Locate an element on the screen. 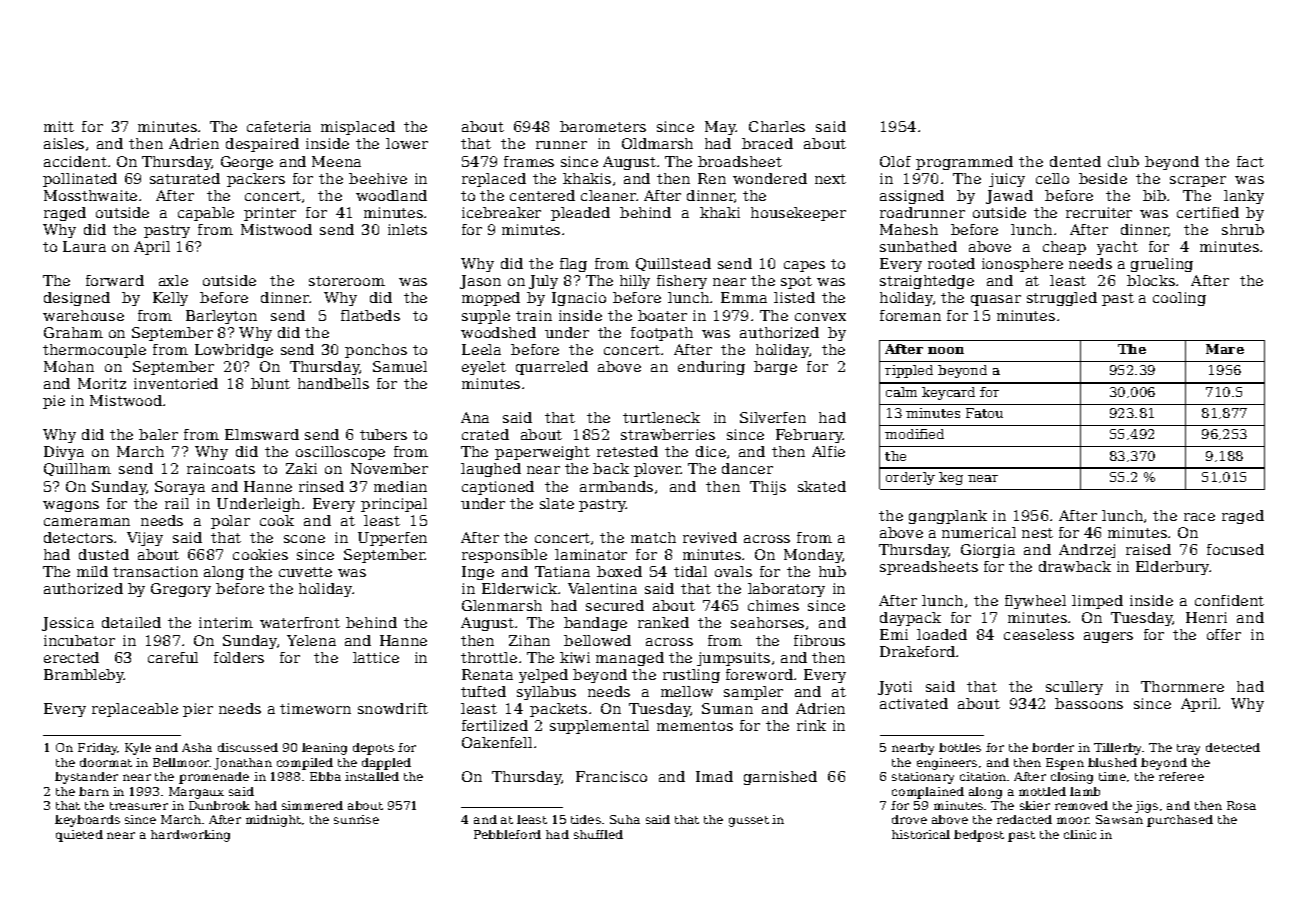 The image size is (1308, 924). May is located at coordinates (720, 128).
